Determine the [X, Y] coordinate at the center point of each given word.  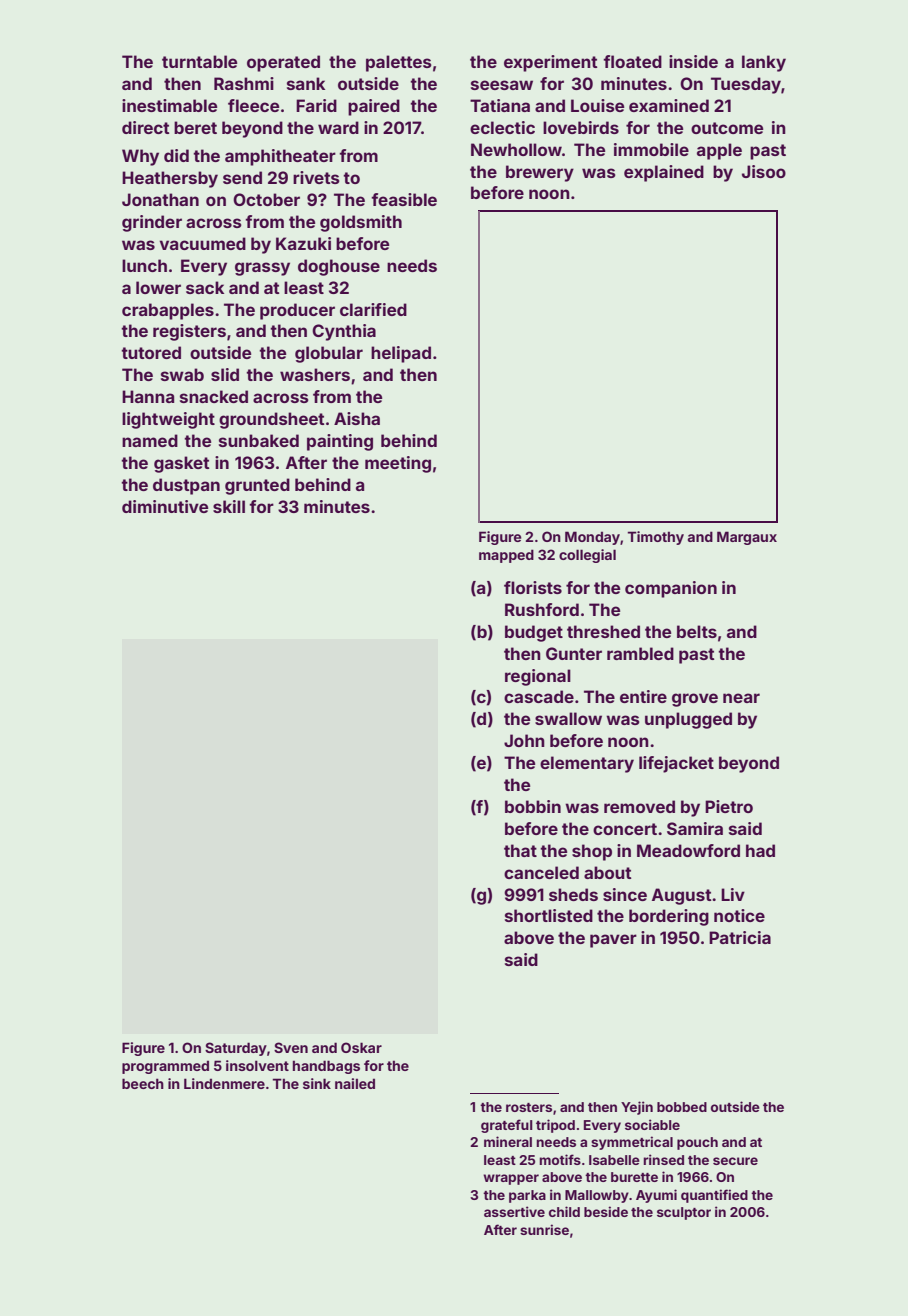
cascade [539, 696]
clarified [373, 309]
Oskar [361, 1047]
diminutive [165, 506]
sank [306, 83]
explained [664, 173]
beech [143, 1083]
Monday [592, 538]
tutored [151, 352]
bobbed [682, 1107]
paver [613, 941]
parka [527, 1196]
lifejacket [676, 764]
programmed [165, 1067]
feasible [404, 199]
